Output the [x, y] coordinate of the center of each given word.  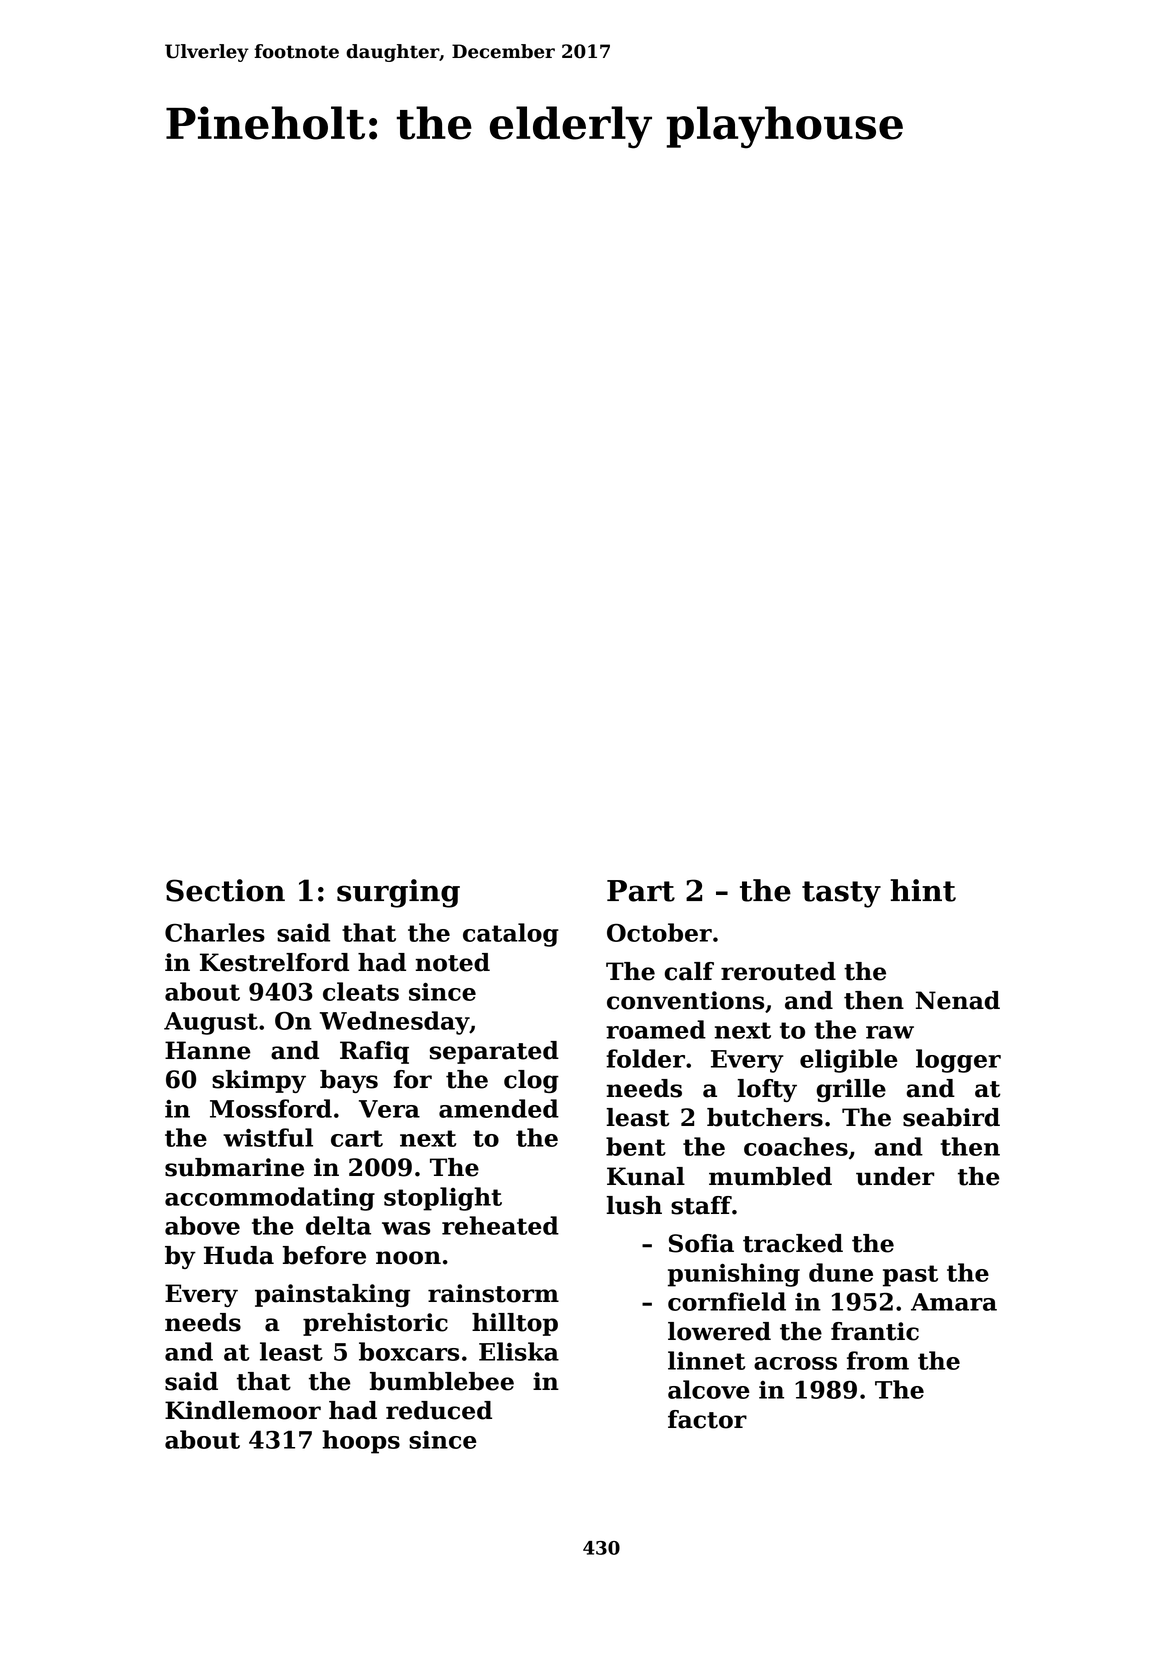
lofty [767, 1090]
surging [398, 893]
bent [636, 1146]
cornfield [727, 1301]
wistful [268, 1137]
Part [641, 891]
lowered [719, 1331]
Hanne [208, 1050]
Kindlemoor [243, 1410]
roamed [656, 1029]
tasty [841, 894]
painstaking [332, 1295]
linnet [706, 1360]
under [895, 1176]
